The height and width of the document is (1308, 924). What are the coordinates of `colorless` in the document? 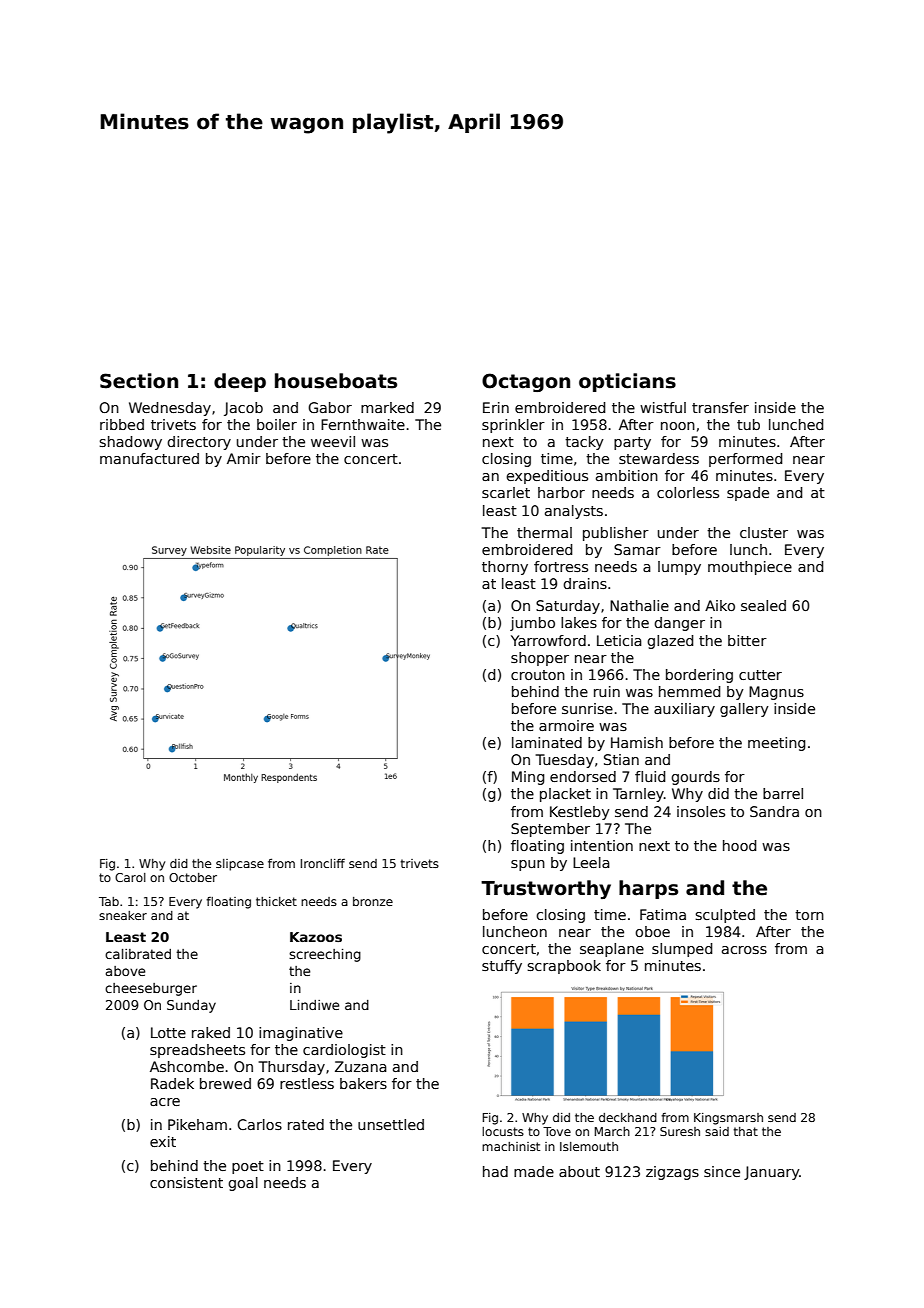 It's located at (688, 492).
